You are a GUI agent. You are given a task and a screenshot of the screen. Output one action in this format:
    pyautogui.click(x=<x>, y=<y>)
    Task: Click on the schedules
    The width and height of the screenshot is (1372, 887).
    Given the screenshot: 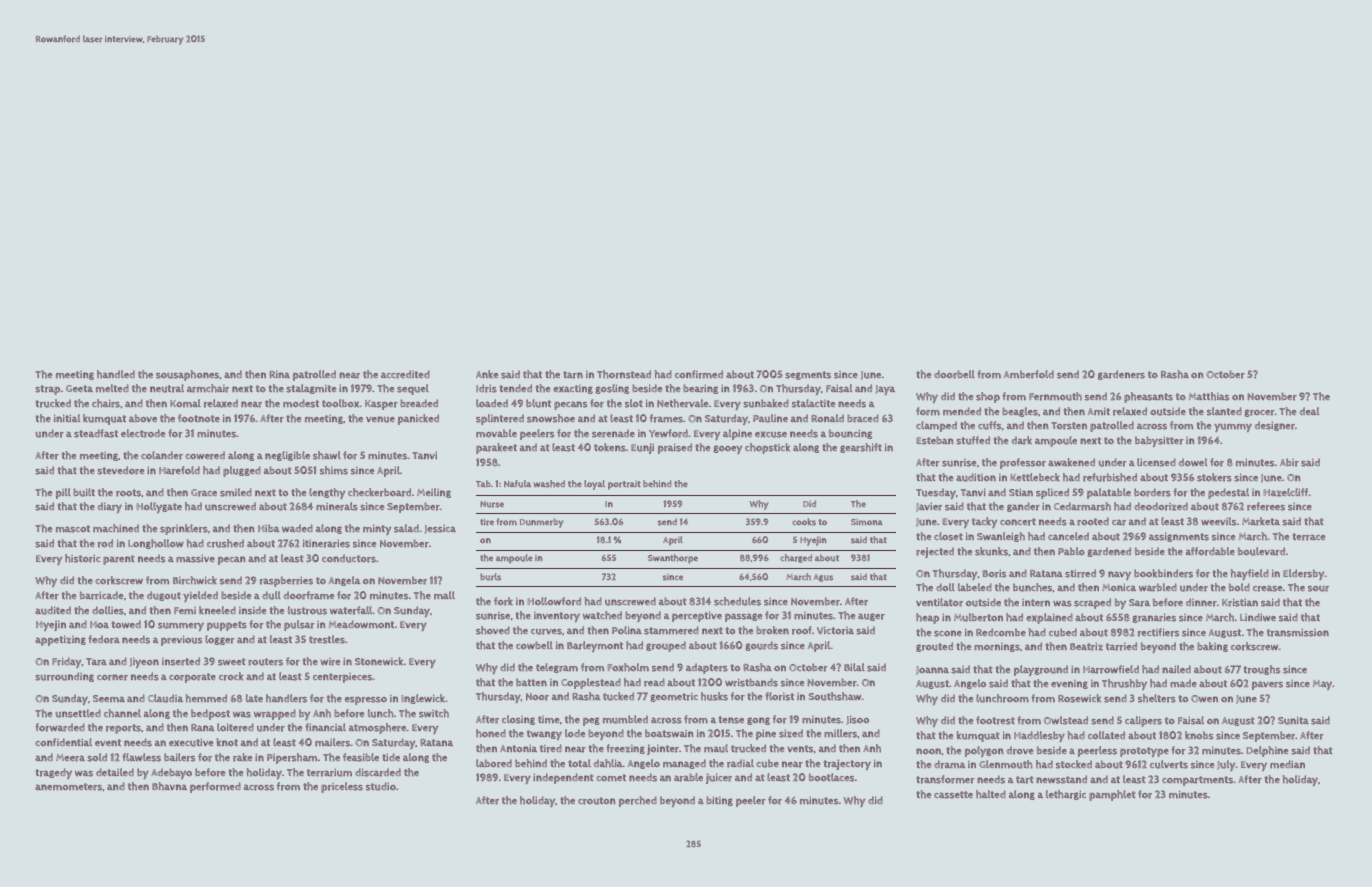 What is the action you would take?
    pyautogui.click(x=737, y=601)
